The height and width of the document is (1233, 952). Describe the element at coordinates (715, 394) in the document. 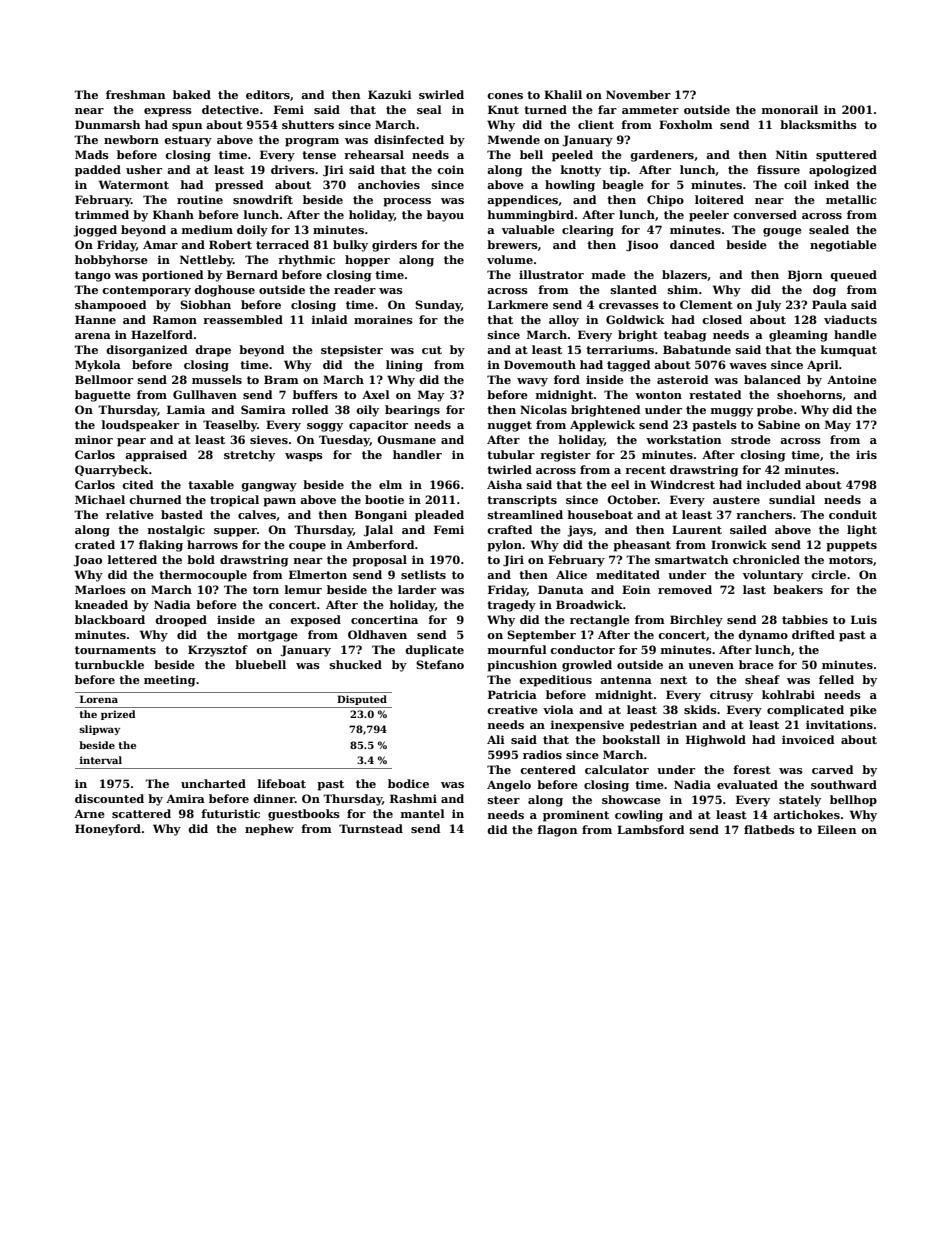

I see `restated` at that location.
